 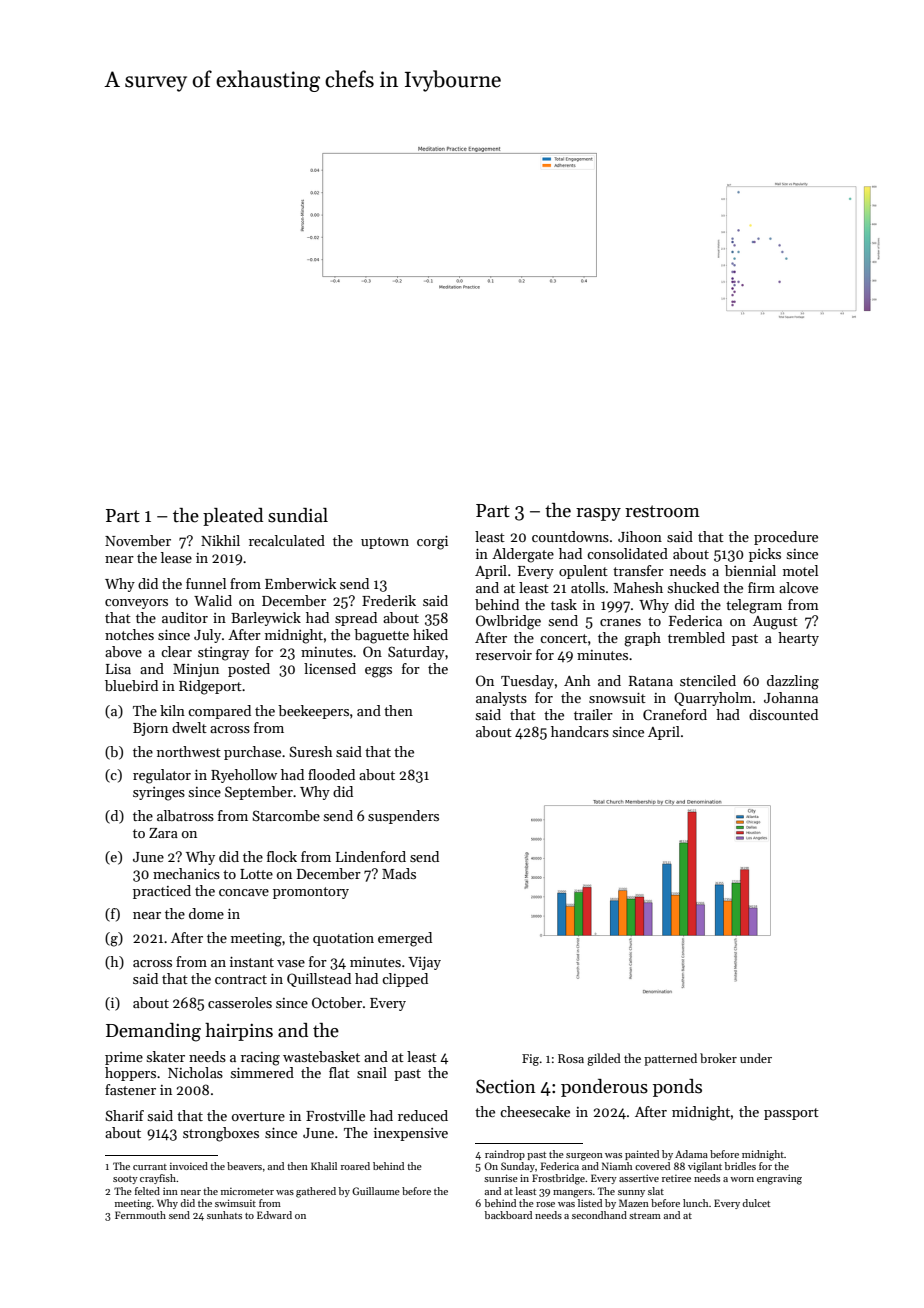 What do you see at coordinates (220, 540) in the screenshot?
I see `Nikhil` at bounding box center [220, 540].
